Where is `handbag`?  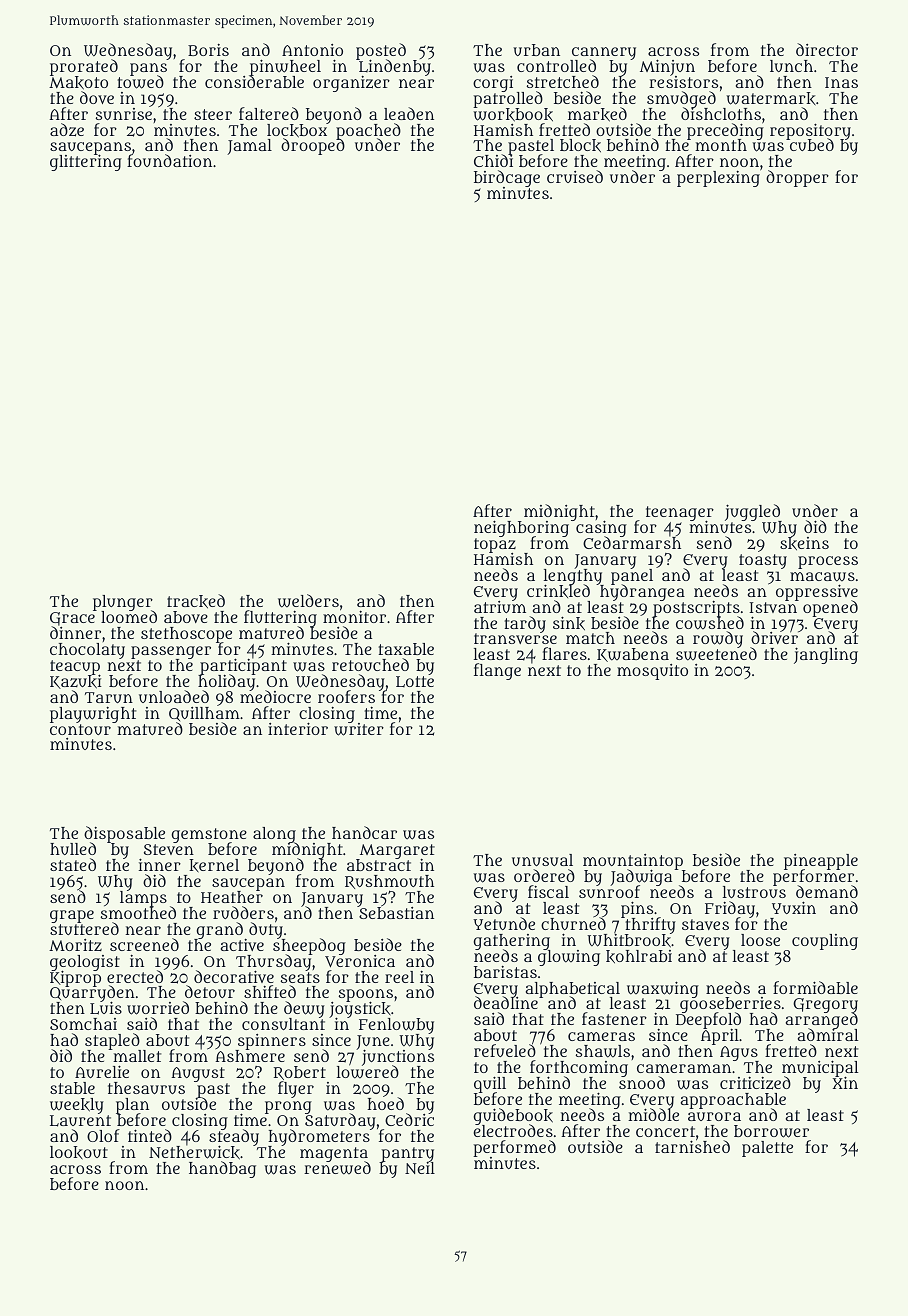 handbag is located at coordinates (222, 1169).
